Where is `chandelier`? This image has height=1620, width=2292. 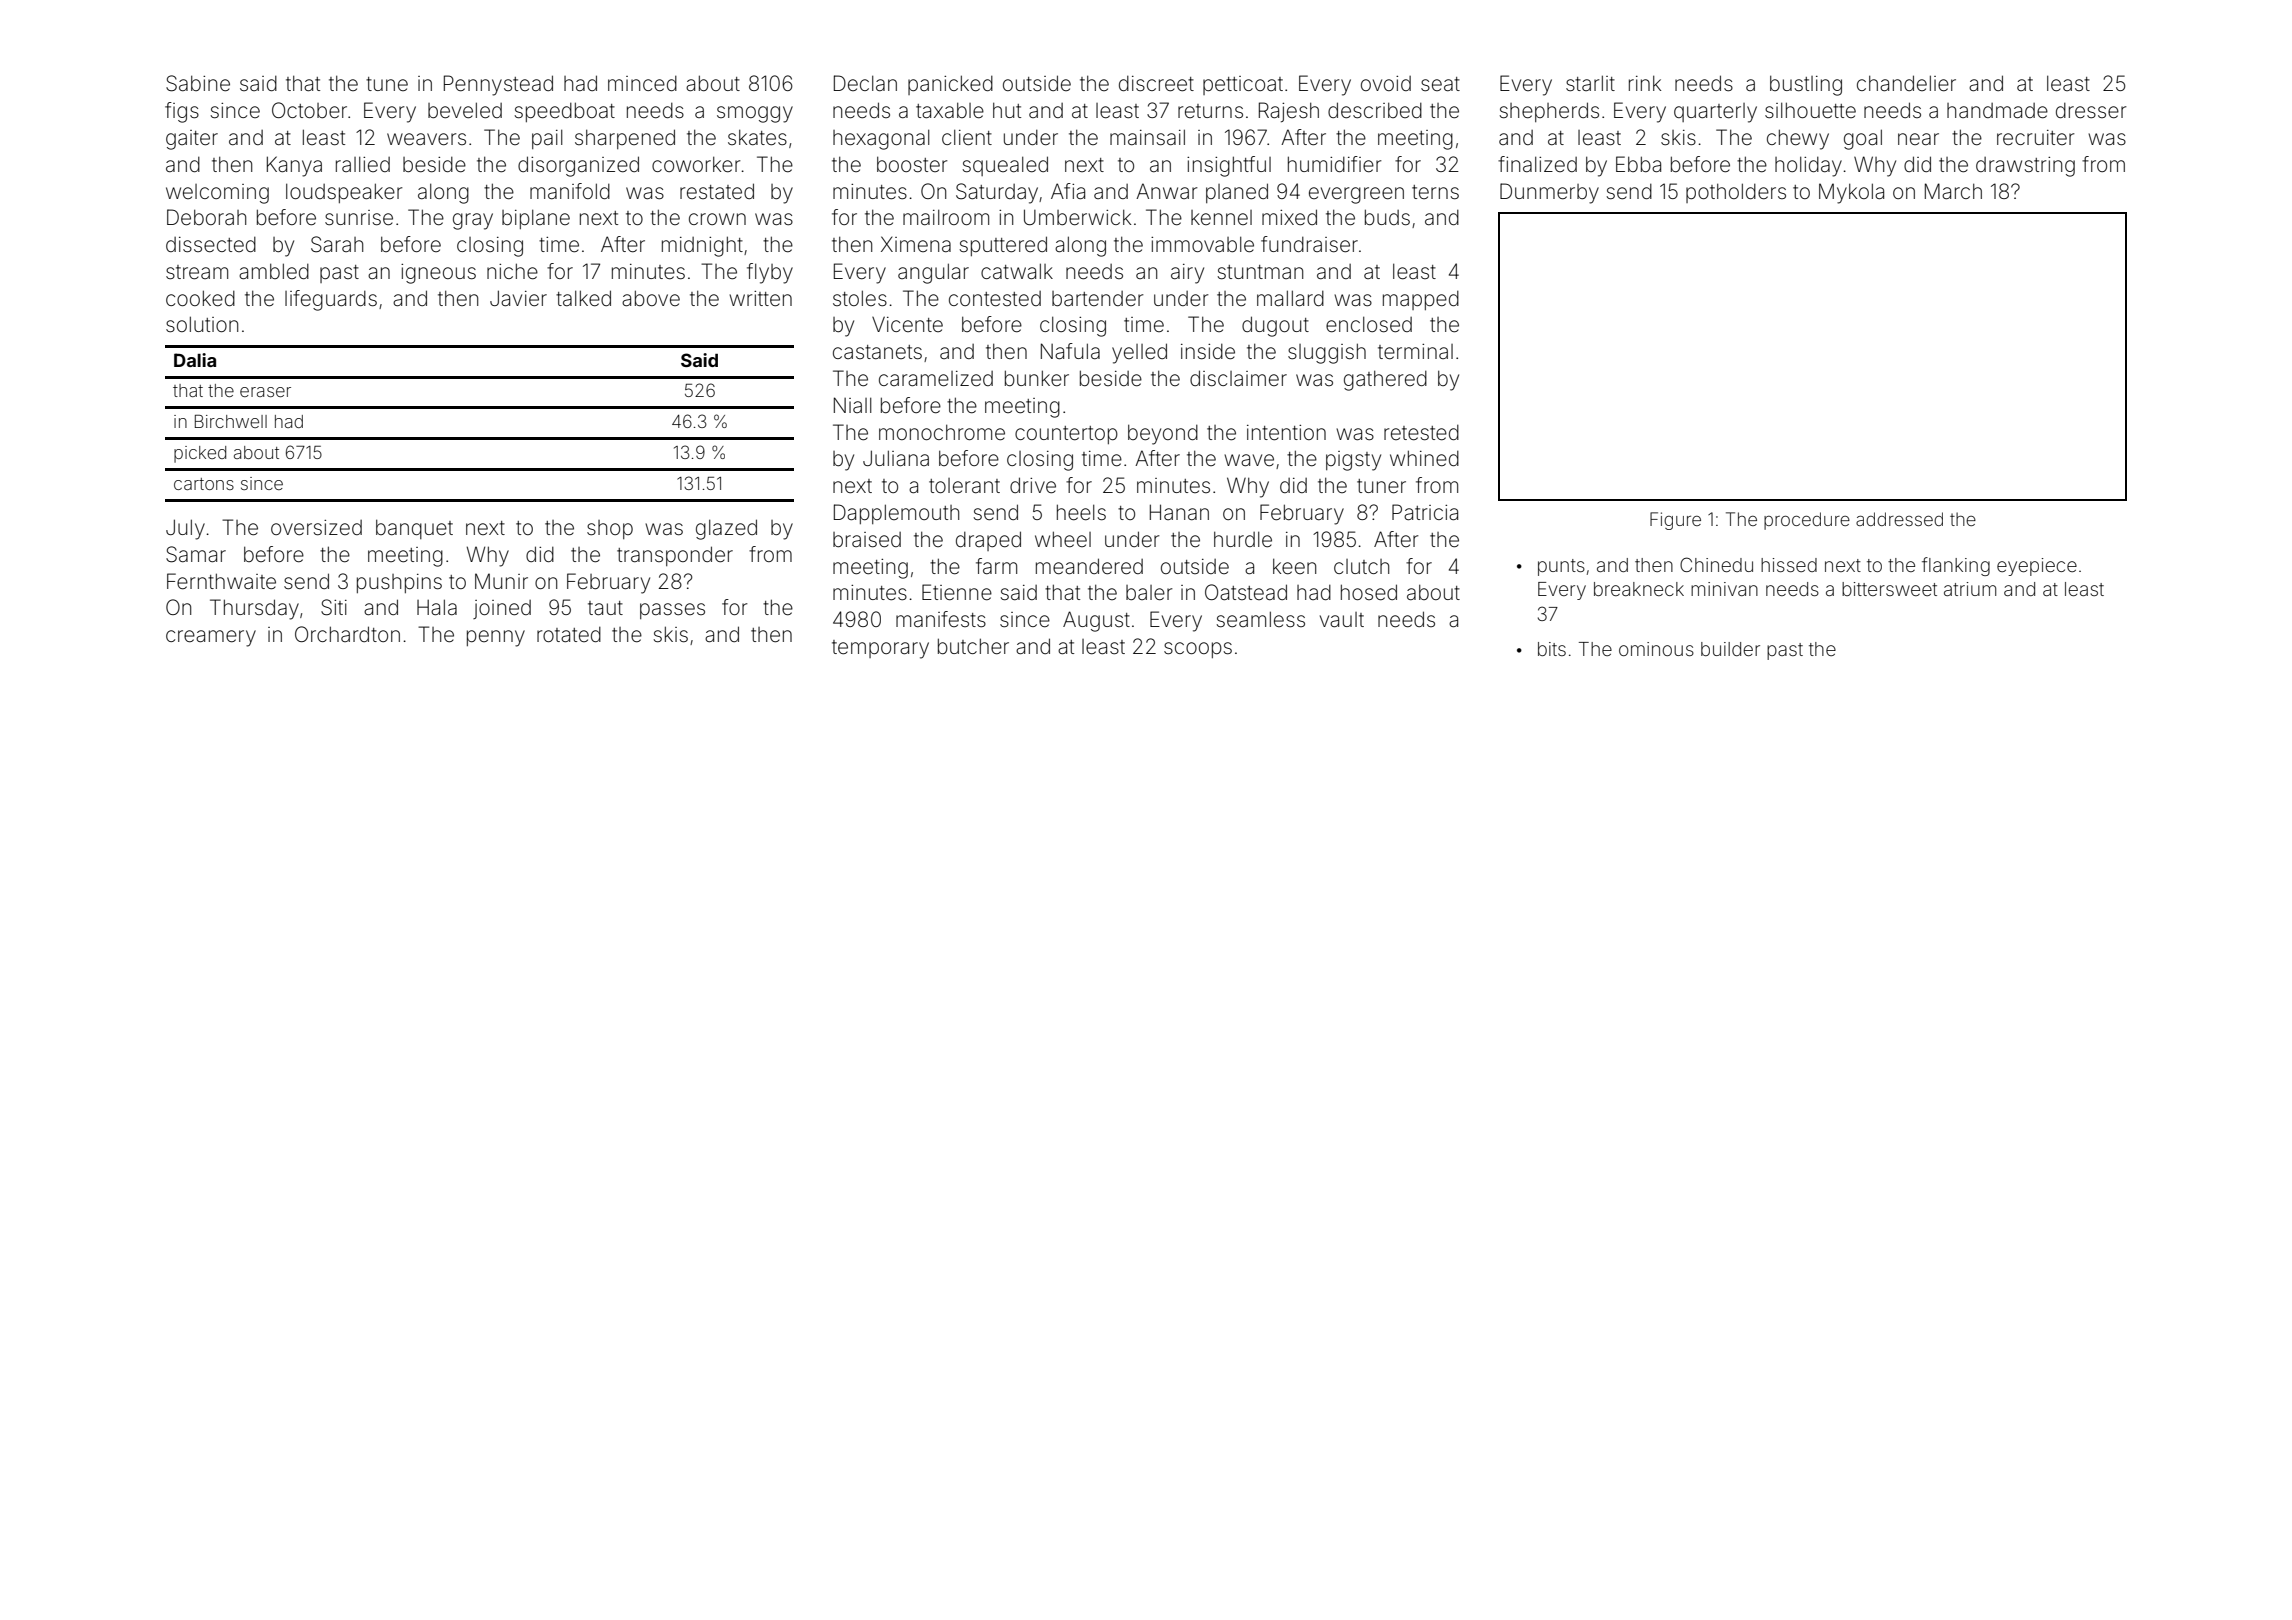
chandelier is located at coordinates (1906, 83).
